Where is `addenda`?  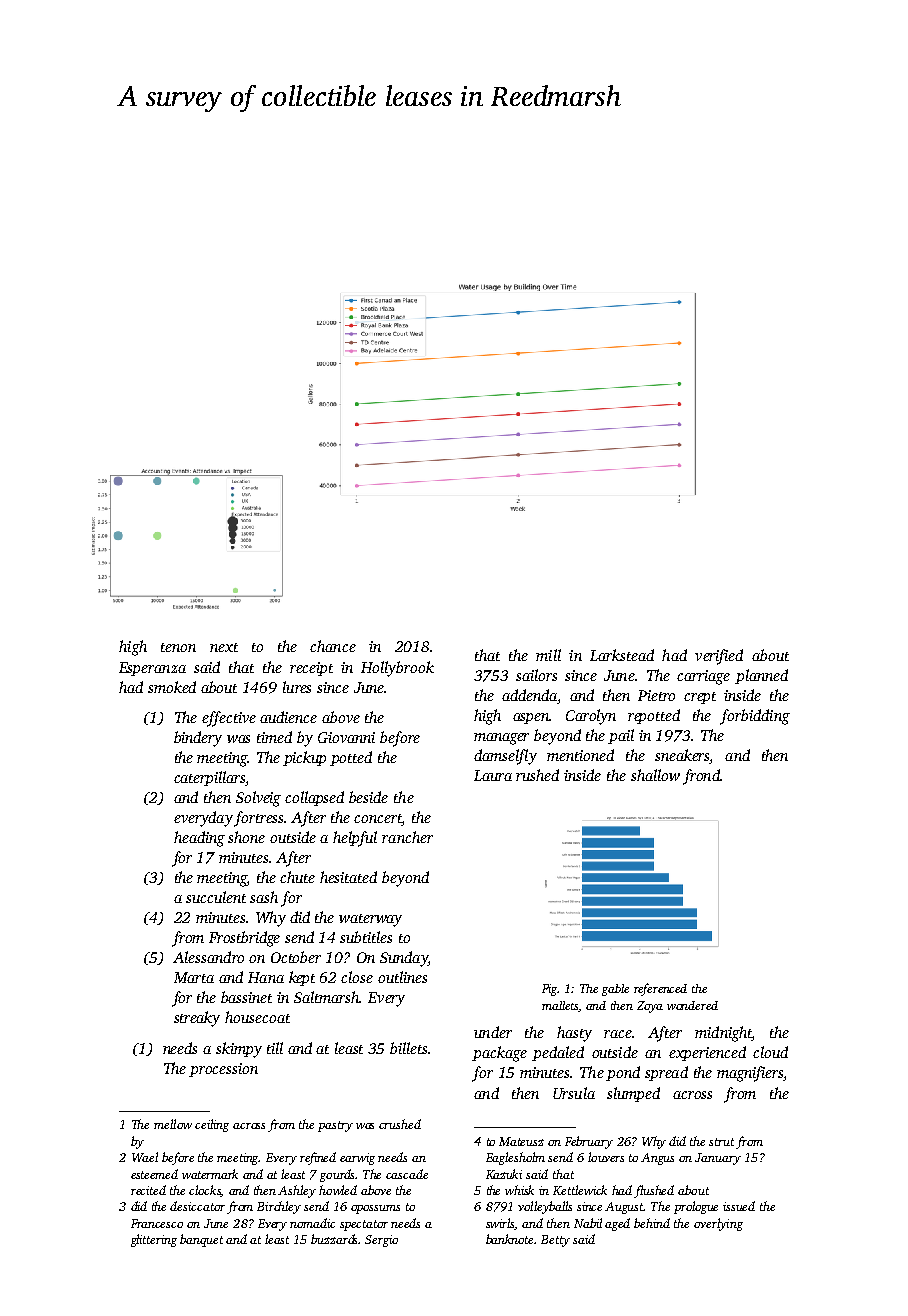
addenda is located at coordinates (529, 695).
